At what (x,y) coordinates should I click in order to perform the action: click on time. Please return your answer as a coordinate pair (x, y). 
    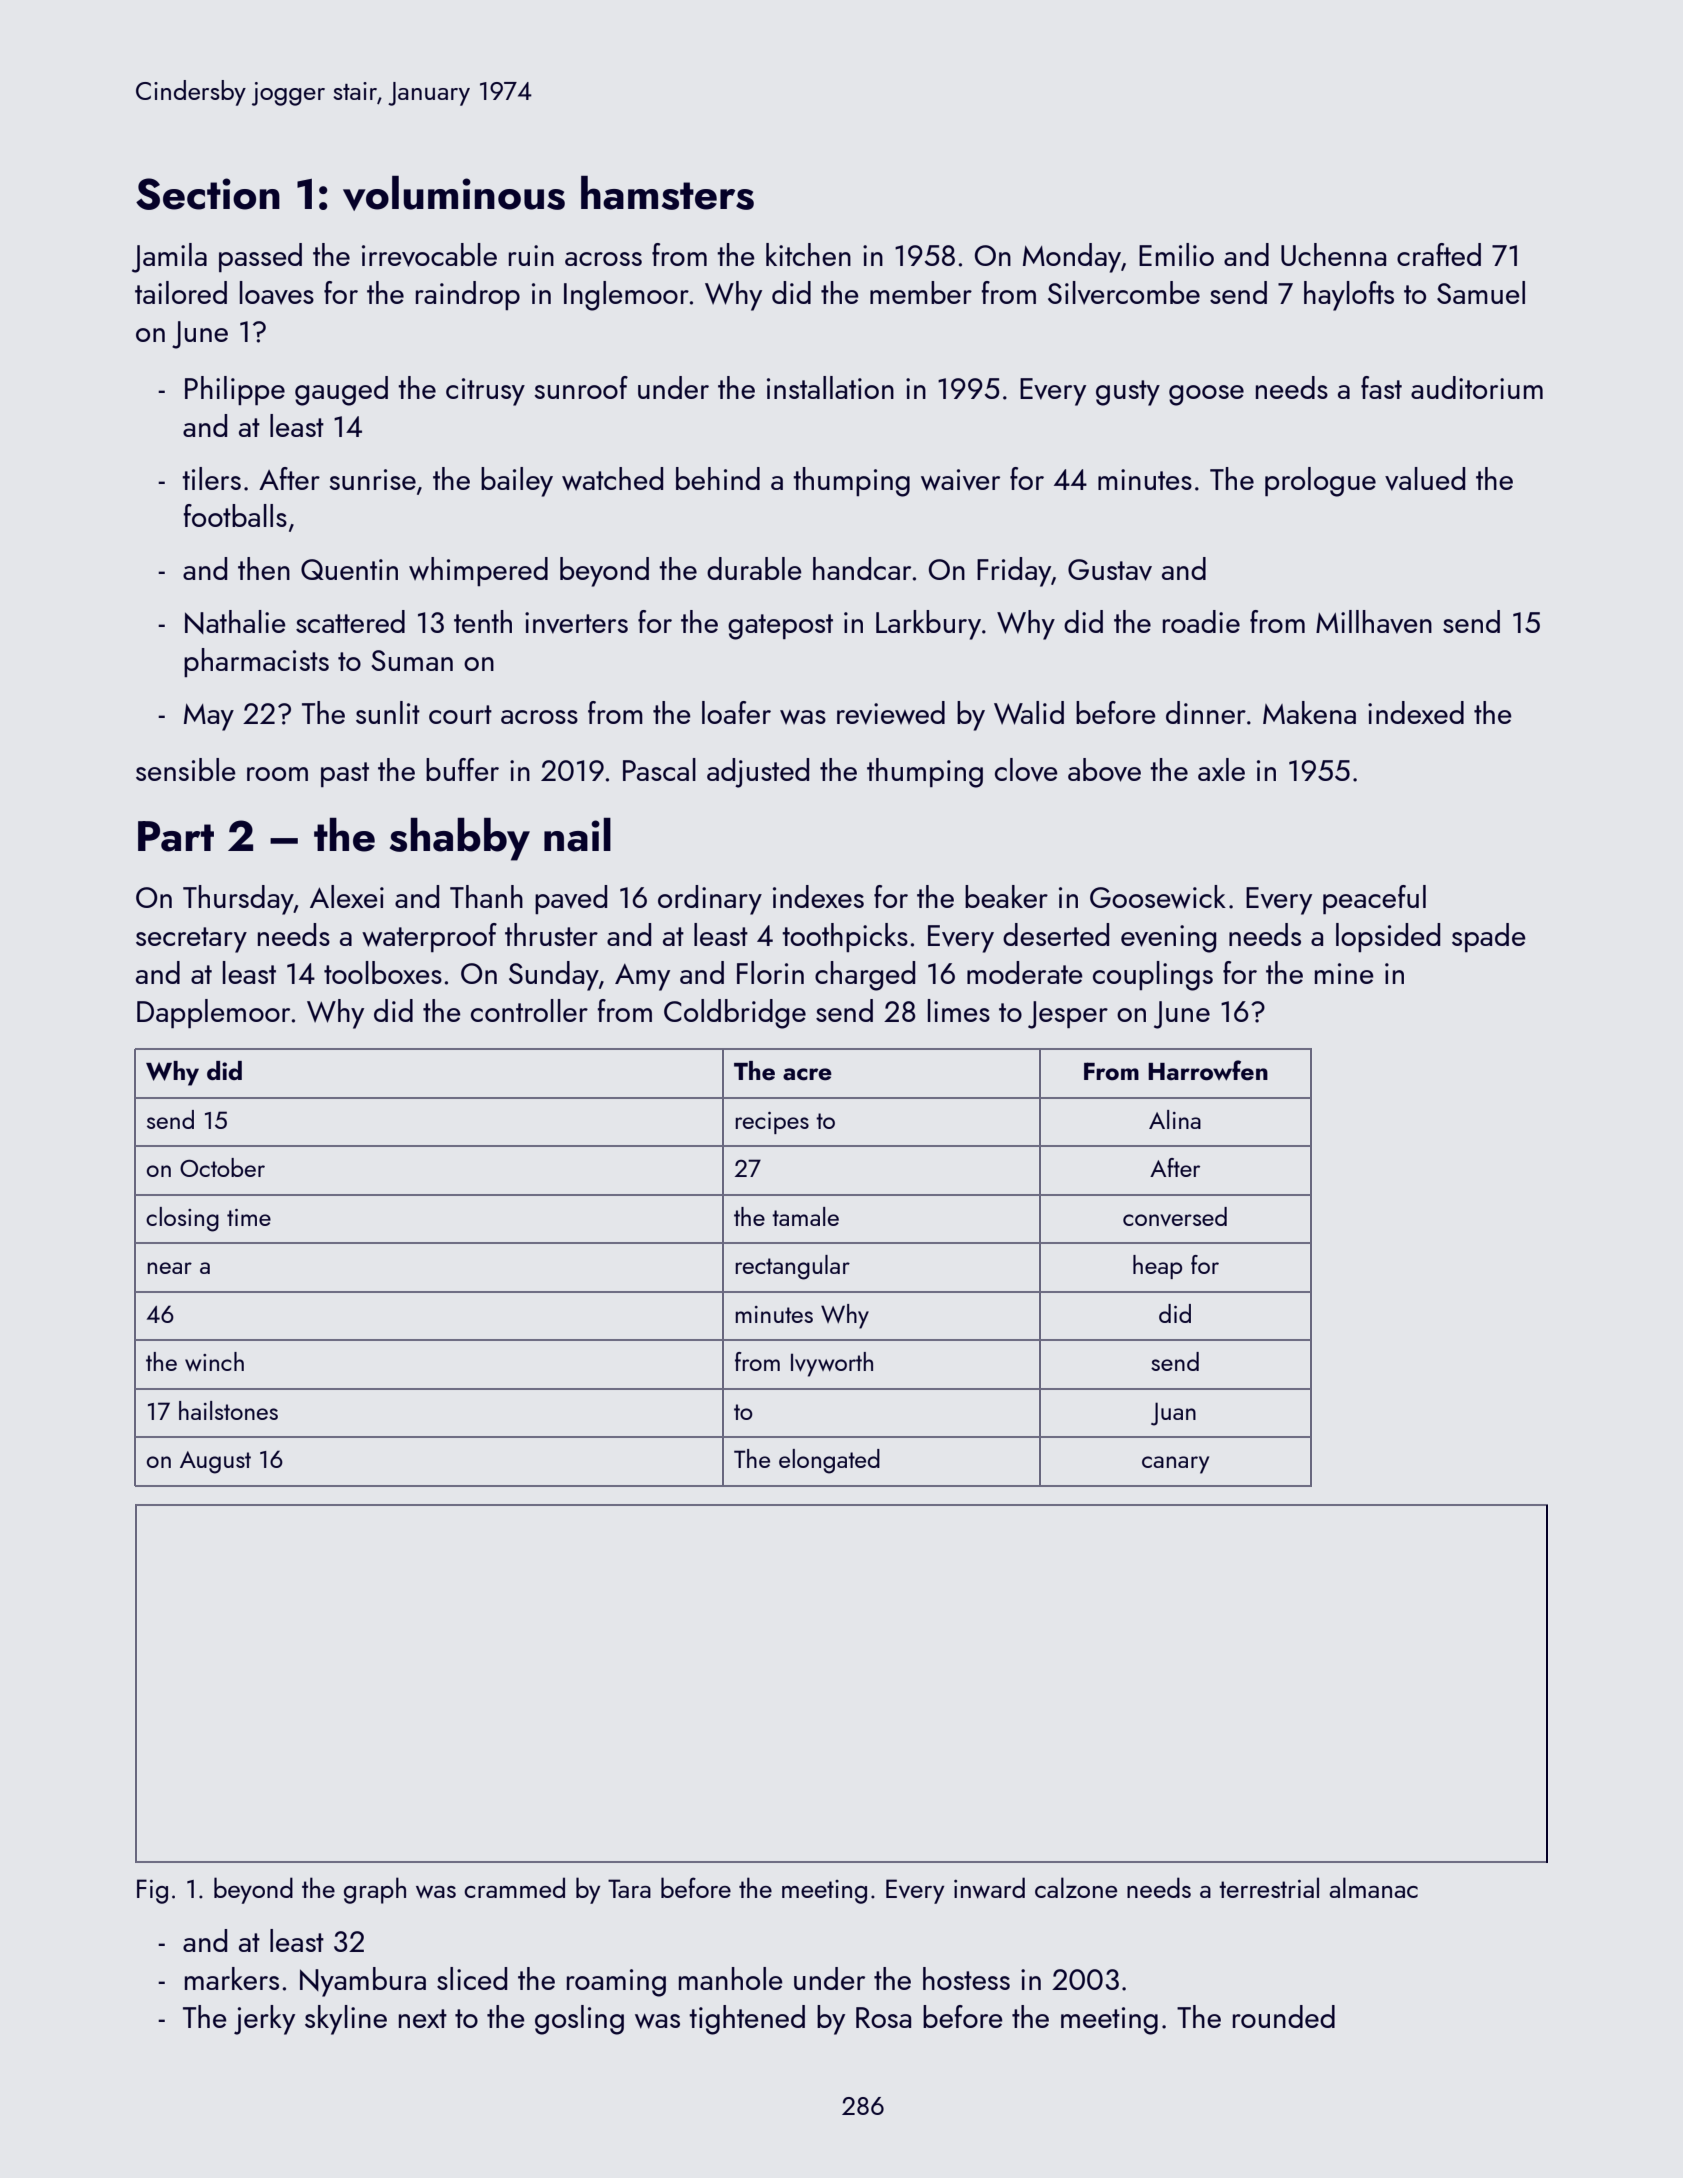
    Looking at the image, I should click on (249, 1217).
